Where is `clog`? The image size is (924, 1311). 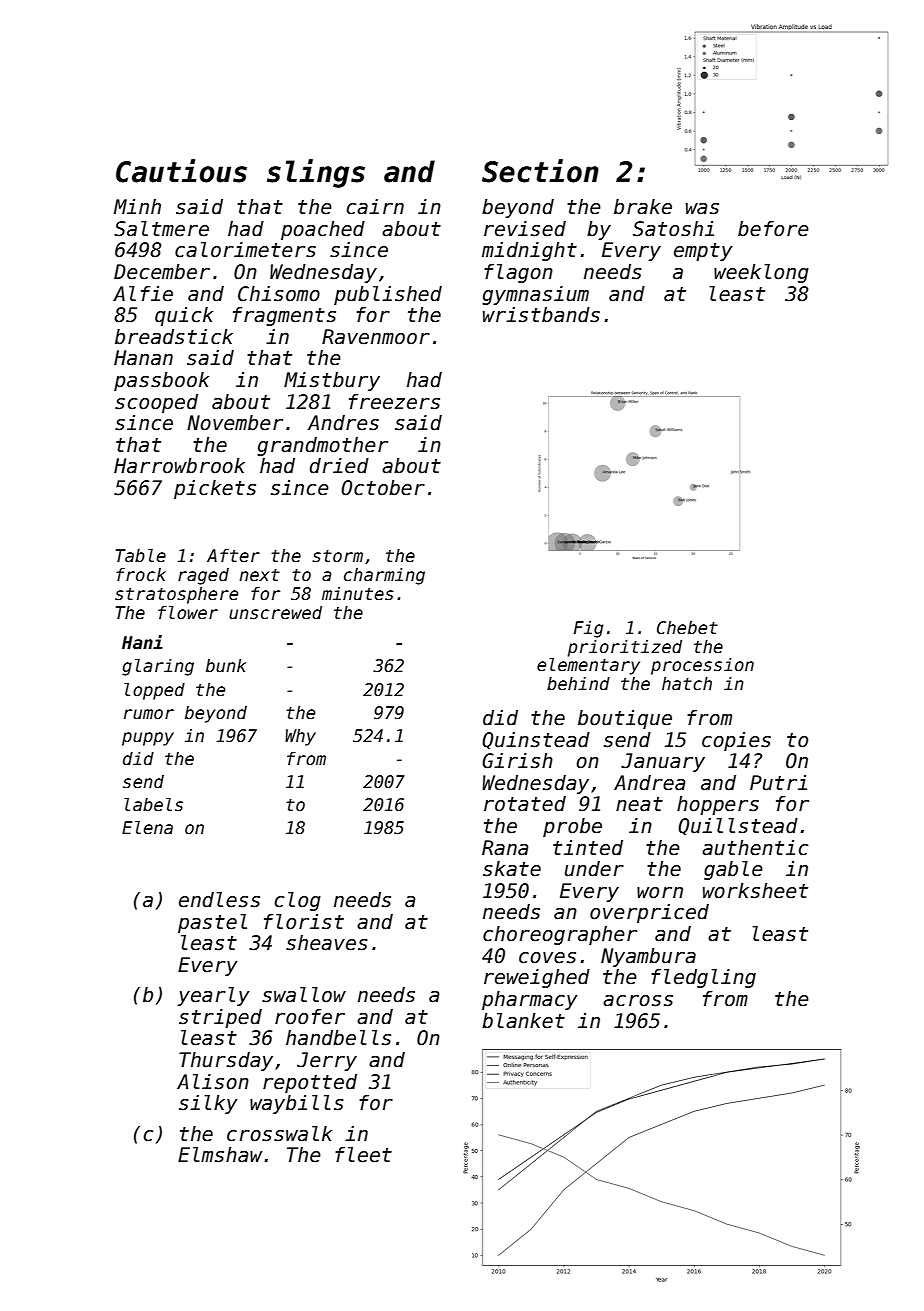 clog is located at coordinates (298, 901).
